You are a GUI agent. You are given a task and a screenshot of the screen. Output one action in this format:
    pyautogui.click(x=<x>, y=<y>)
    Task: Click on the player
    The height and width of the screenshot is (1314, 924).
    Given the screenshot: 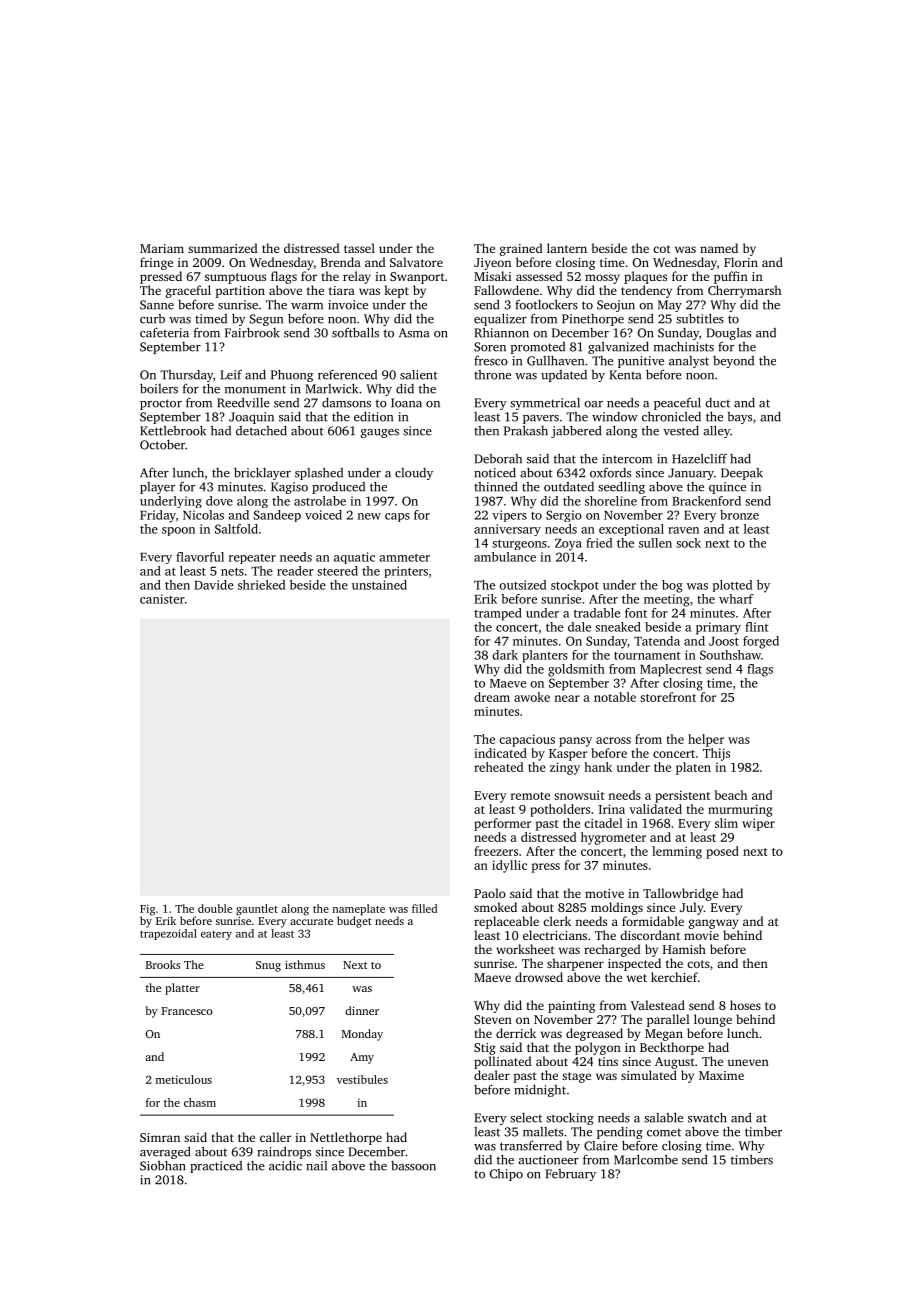 What is the action you would take?
    pyautogui.click(x=157, y=488)
